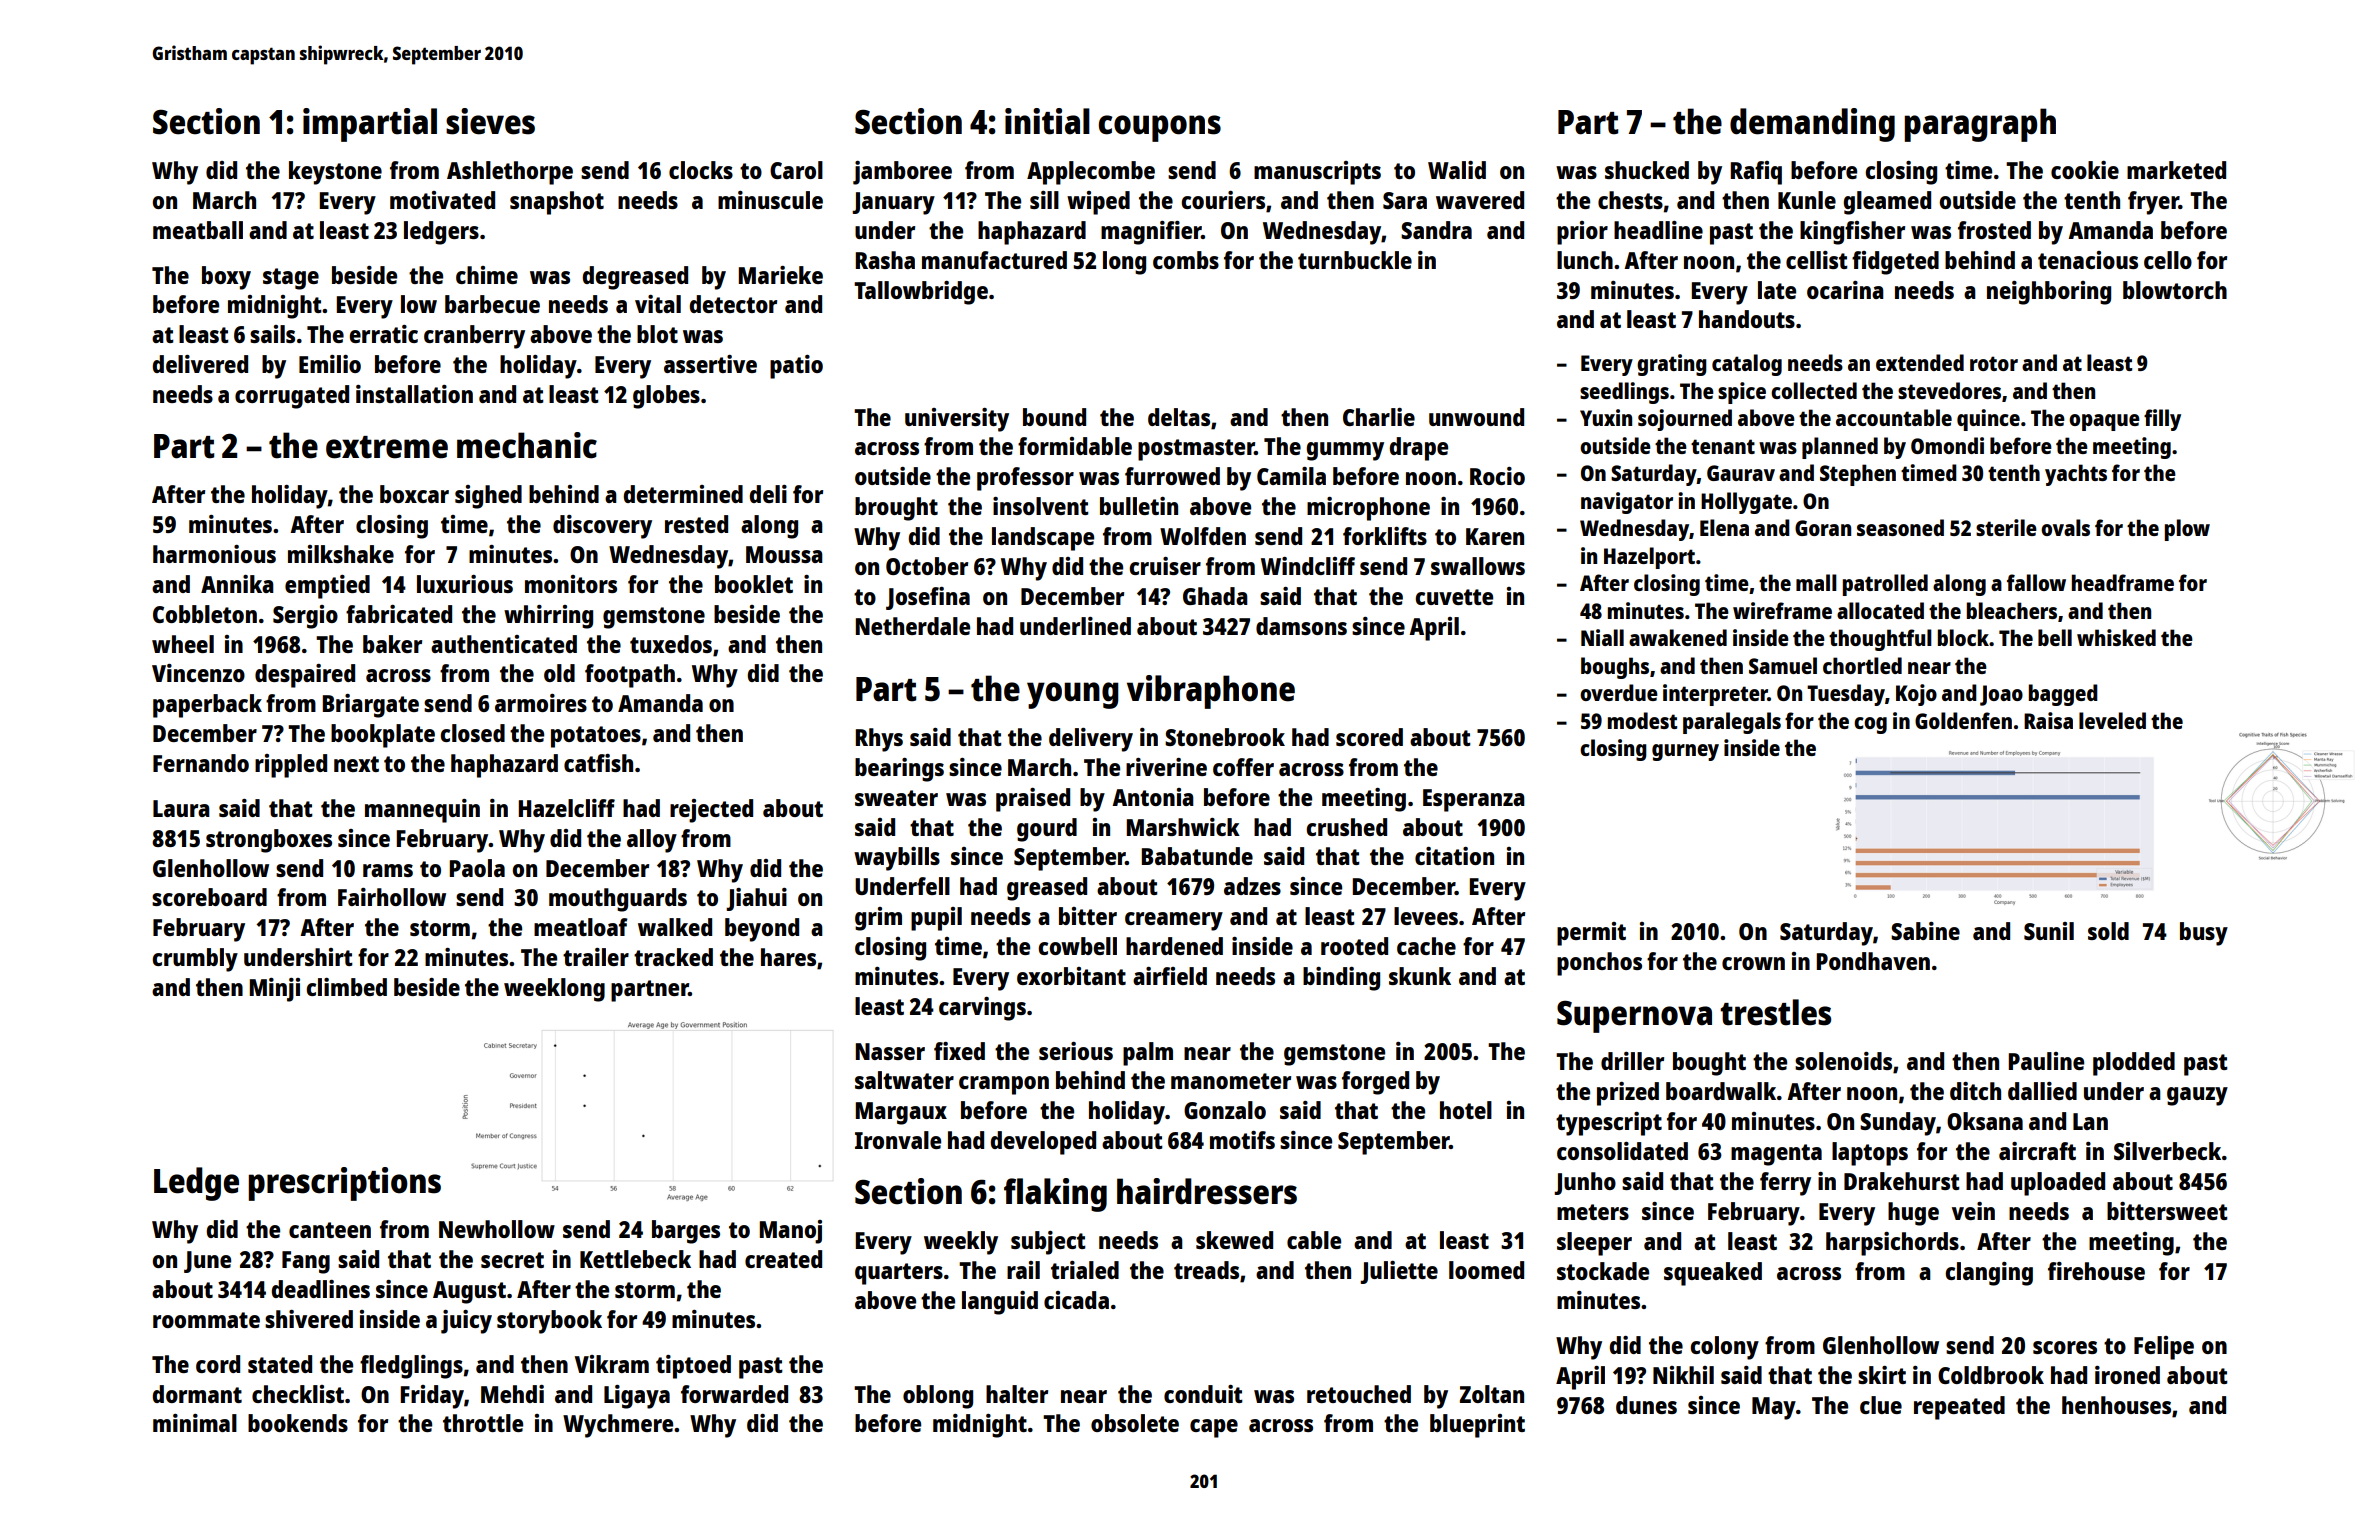 The width and height of the page is (2380, 1540). I want to click on demanding, so click(1812, 125).
